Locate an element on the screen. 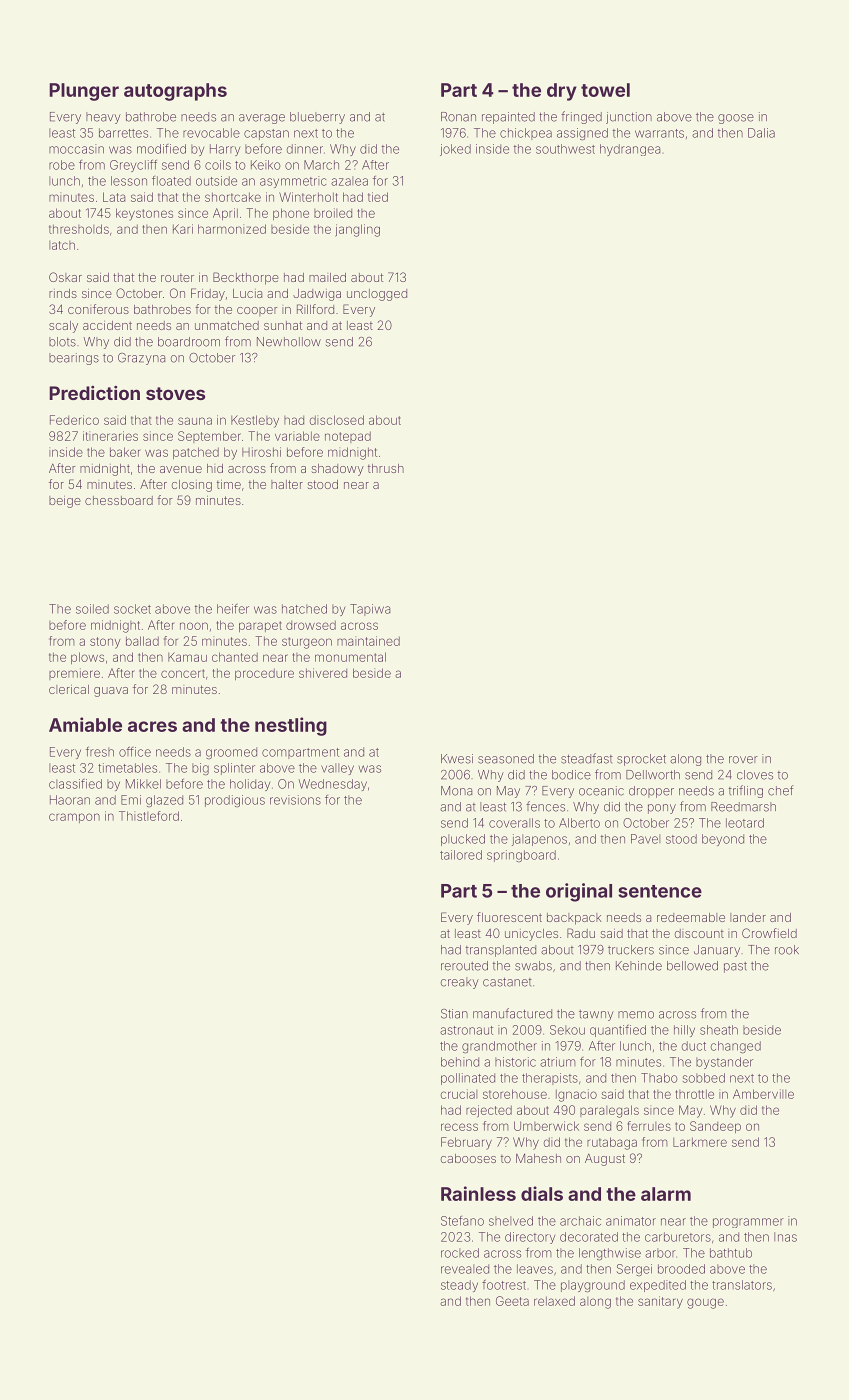 The width and height of the screenshot is (849, 1400). revisions is located at coordinates (295, 800).
